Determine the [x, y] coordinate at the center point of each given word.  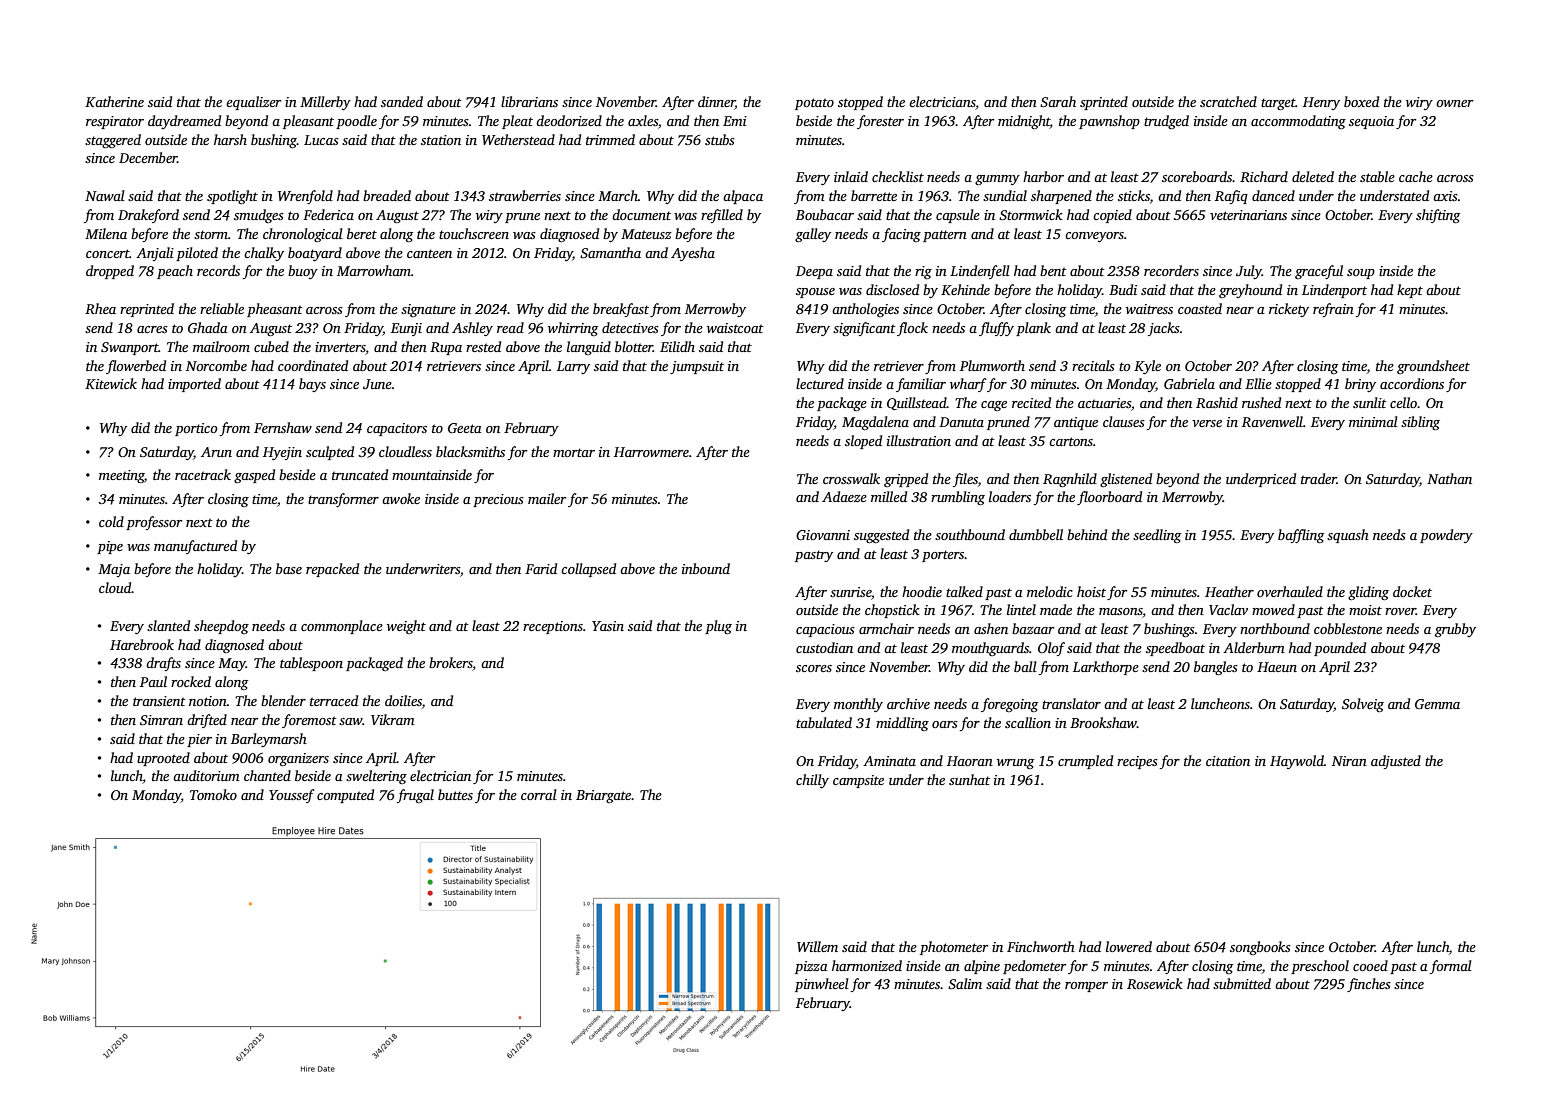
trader [1319, 478]
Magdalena [875, 423]
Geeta [465, 428]
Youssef [291, 796]
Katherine [114, 101]
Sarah [1058, 101]
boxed [1361, 101]
